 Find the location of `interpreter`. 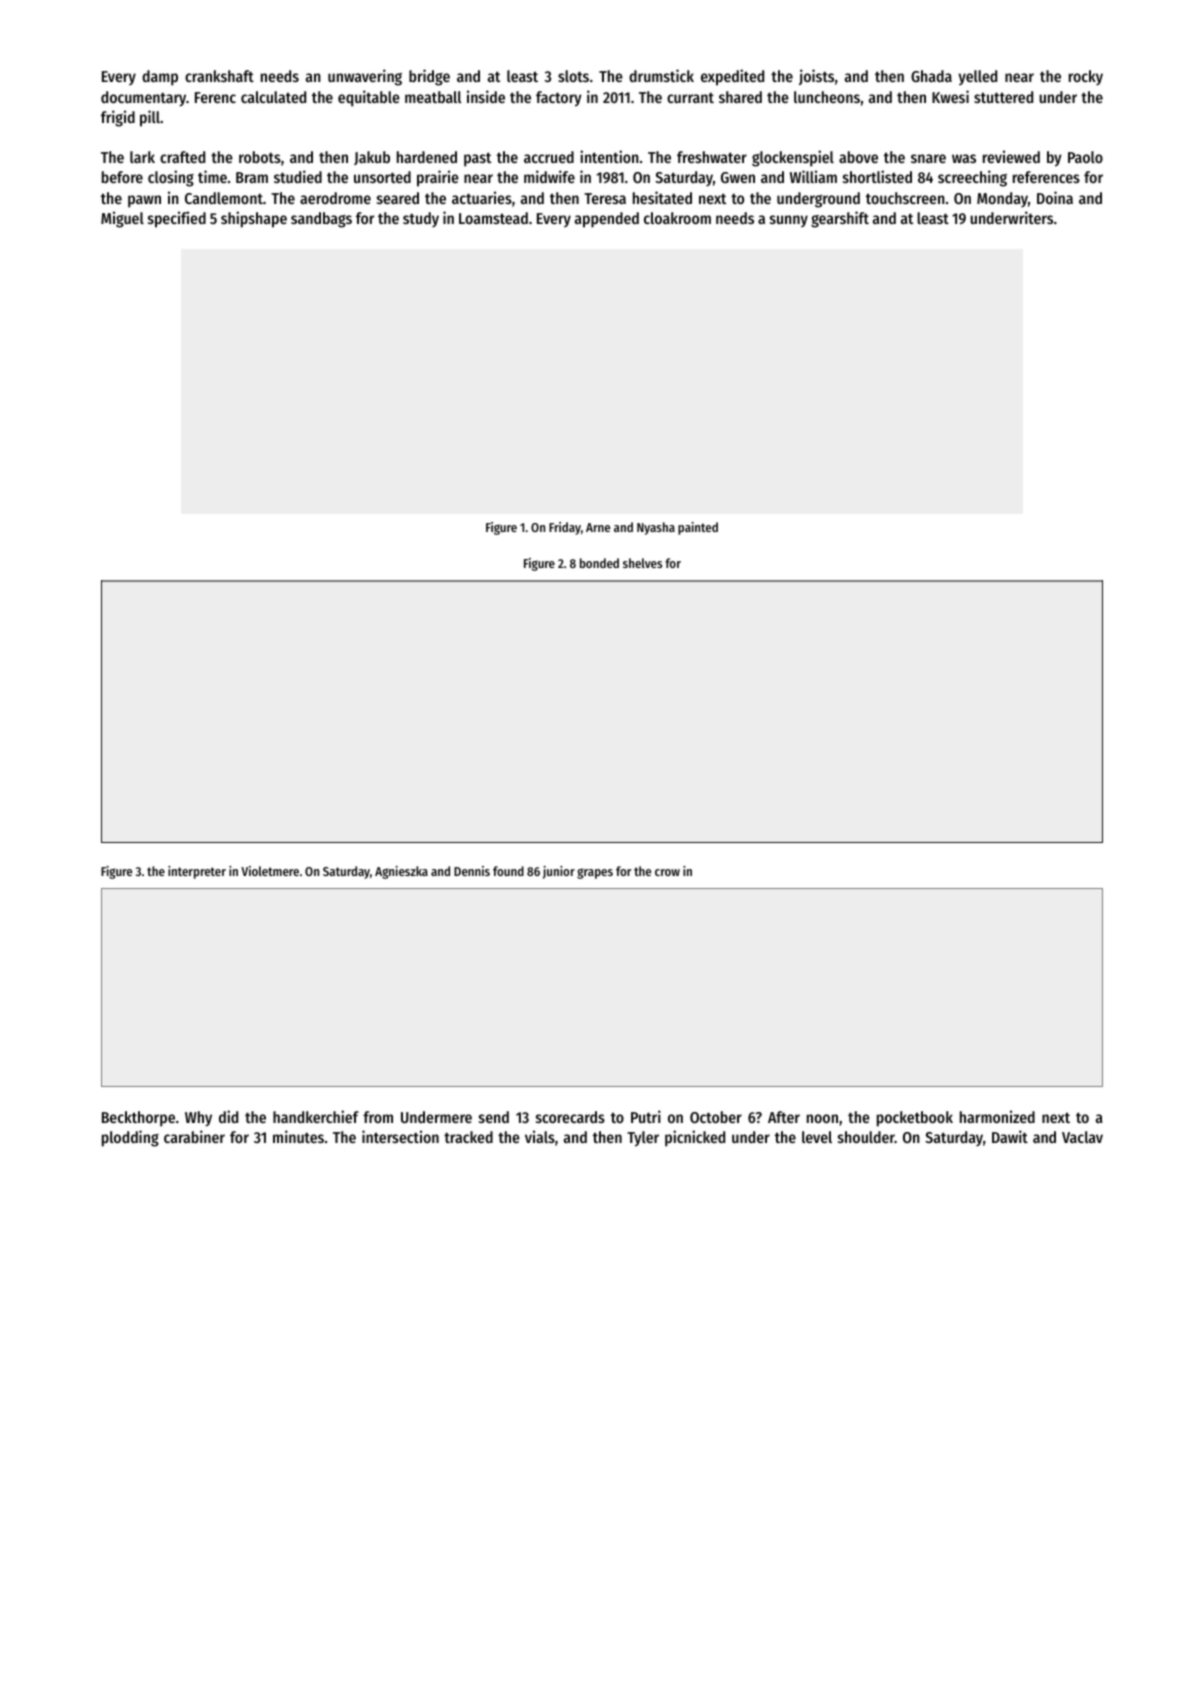

interpreter is located at coordinates (197, 872).
